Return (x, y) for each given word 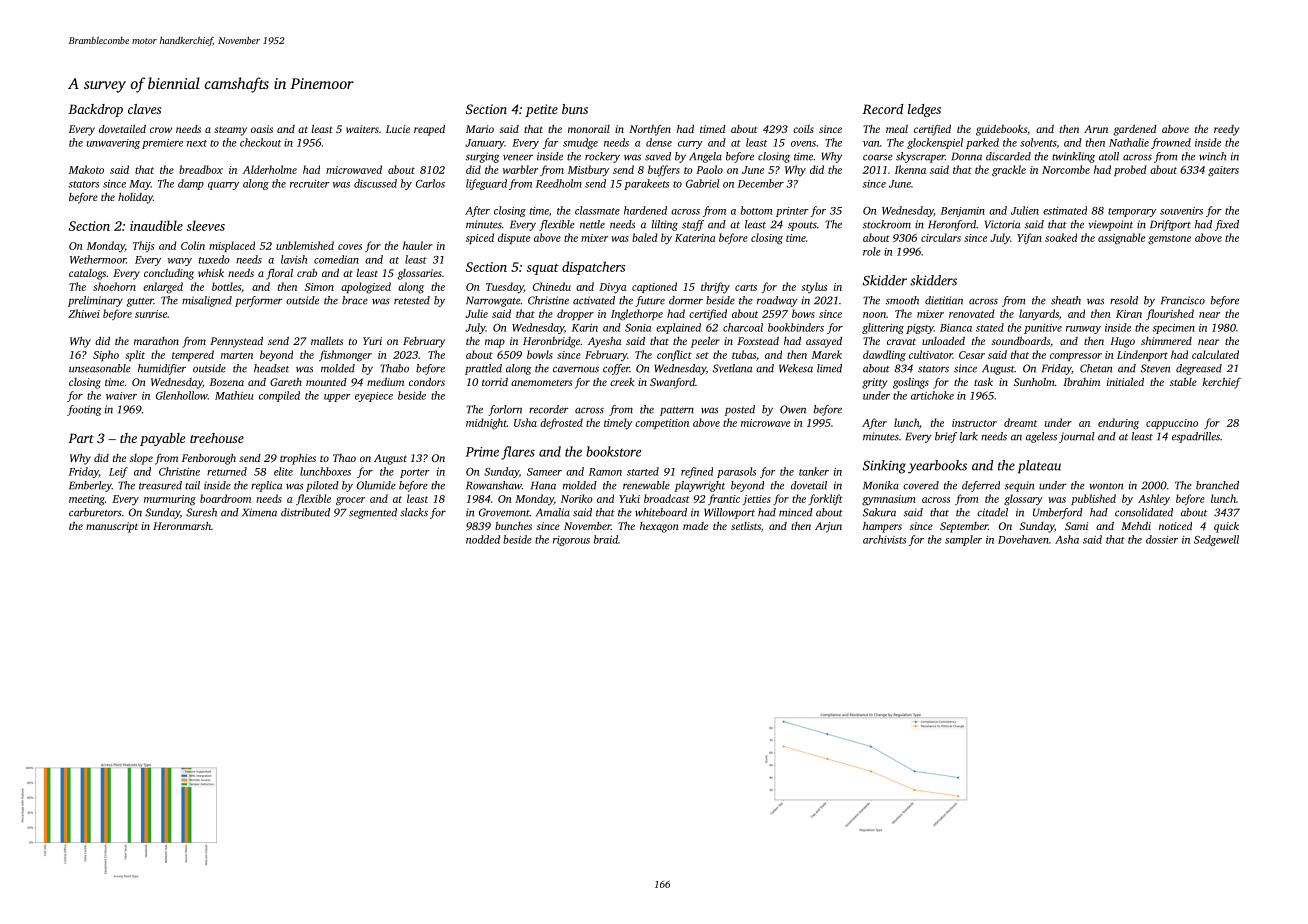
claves (144, 109)
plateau (1039, 467)
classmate (597, 210)
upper (337, 398)
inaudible (156, 225)
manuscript (112, 527)
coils (803, 129)
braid (606, 539)
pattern (677, 411)
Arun (1096, 129)
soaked (1061, 237)
